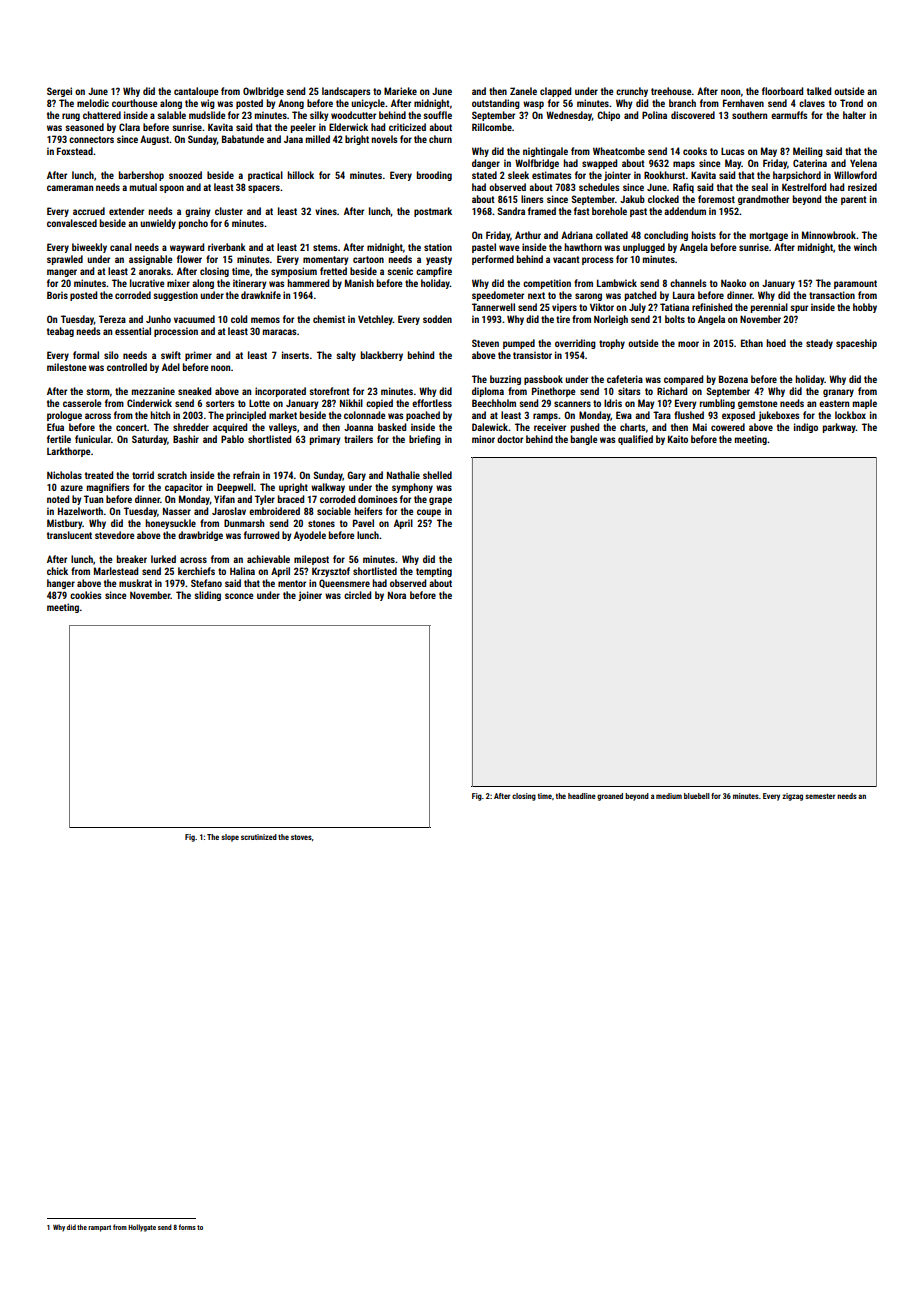 This page has width=924, height=1308. I want to click on discovered, so click(693, 115).
